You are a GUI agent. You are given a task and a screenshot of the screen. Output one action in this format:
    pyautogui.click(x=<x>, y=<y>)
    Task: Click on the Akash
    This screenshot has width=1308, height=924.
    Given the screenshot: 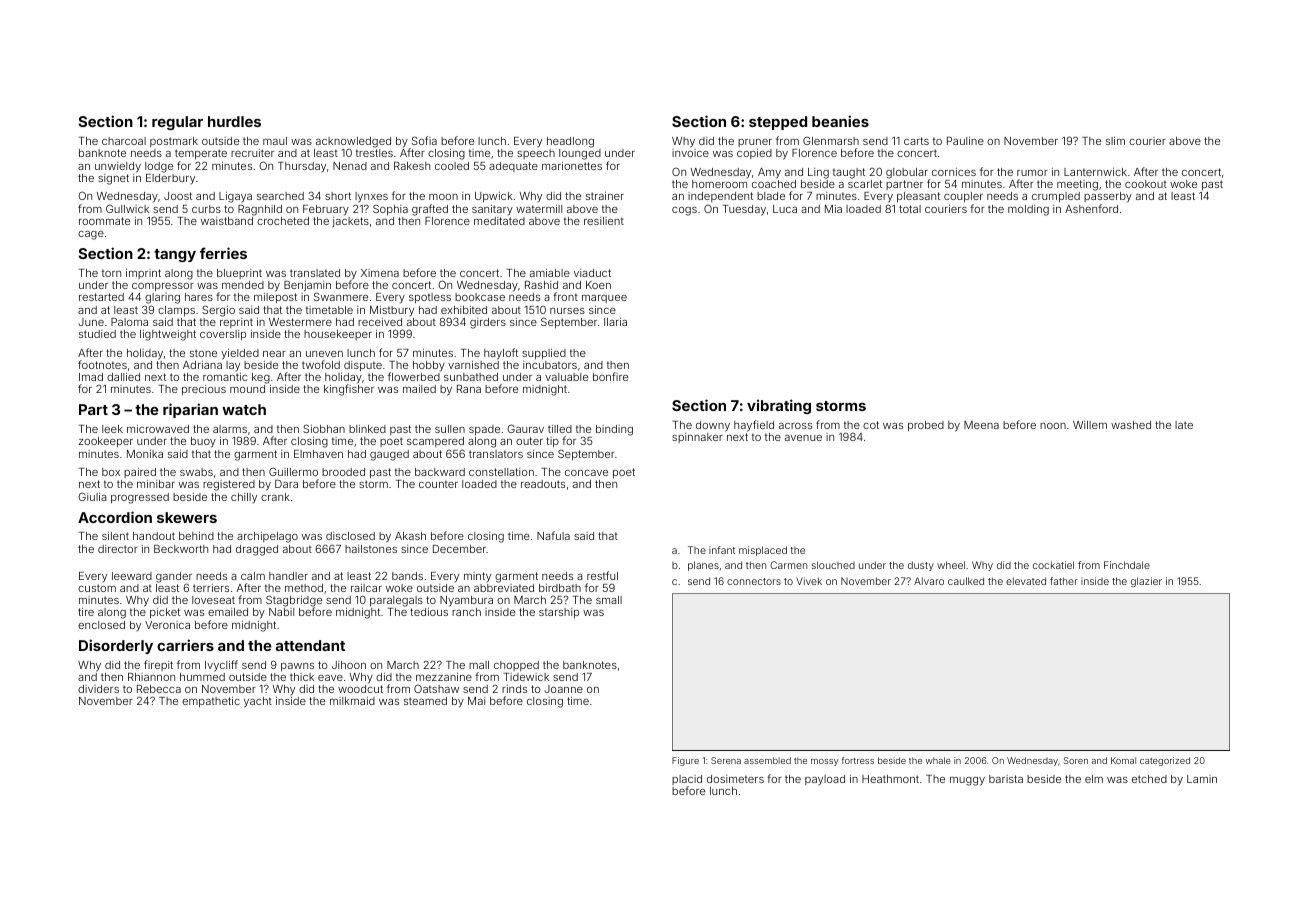 What is the action you would take?
    pyautogui.click(x=410, y=536)
